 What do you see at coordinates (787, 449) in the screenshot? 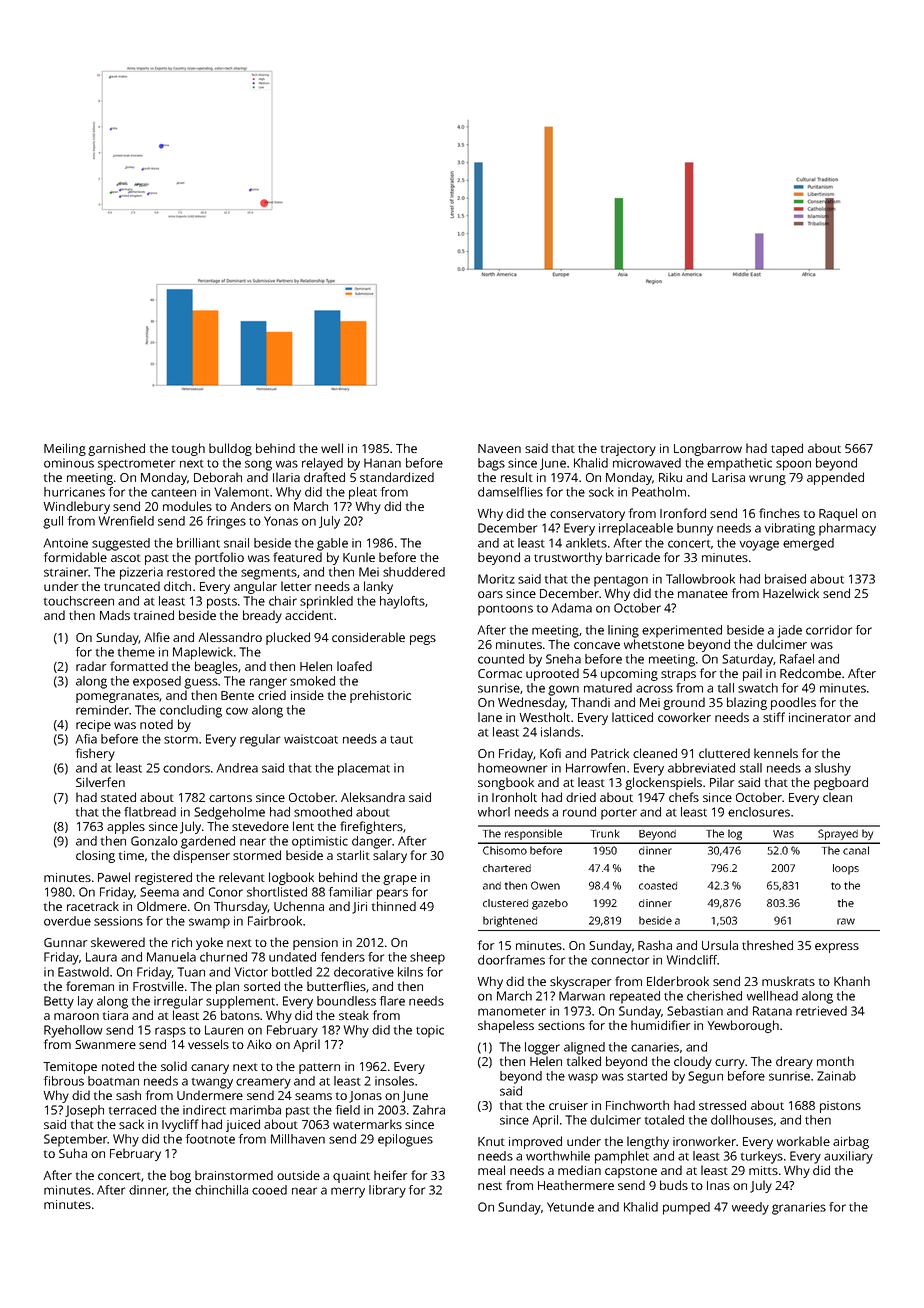
I see `taped` at bounding box center [787, 449].
